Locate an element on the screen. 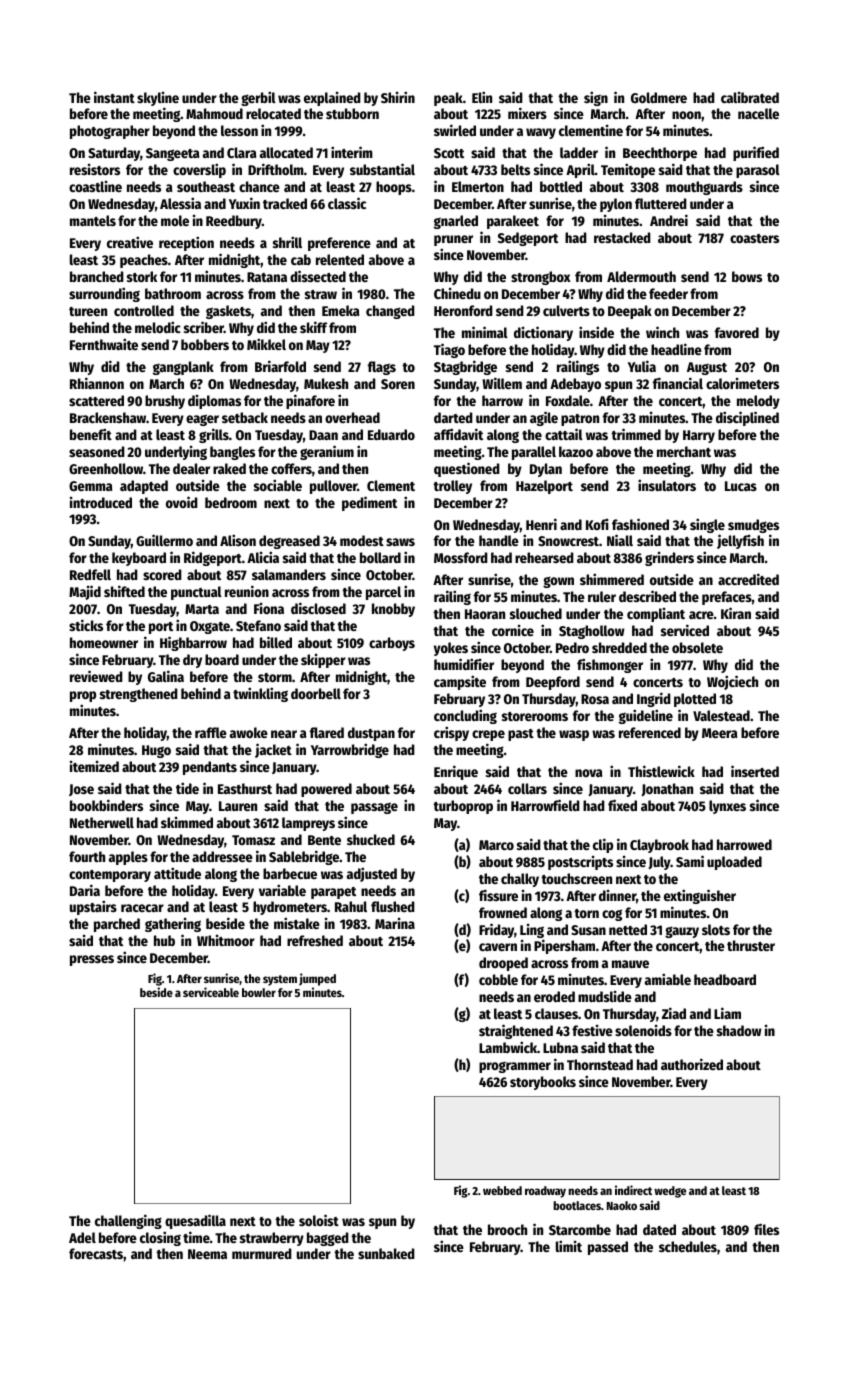  bobbers is located at coordinates (205, 344).
